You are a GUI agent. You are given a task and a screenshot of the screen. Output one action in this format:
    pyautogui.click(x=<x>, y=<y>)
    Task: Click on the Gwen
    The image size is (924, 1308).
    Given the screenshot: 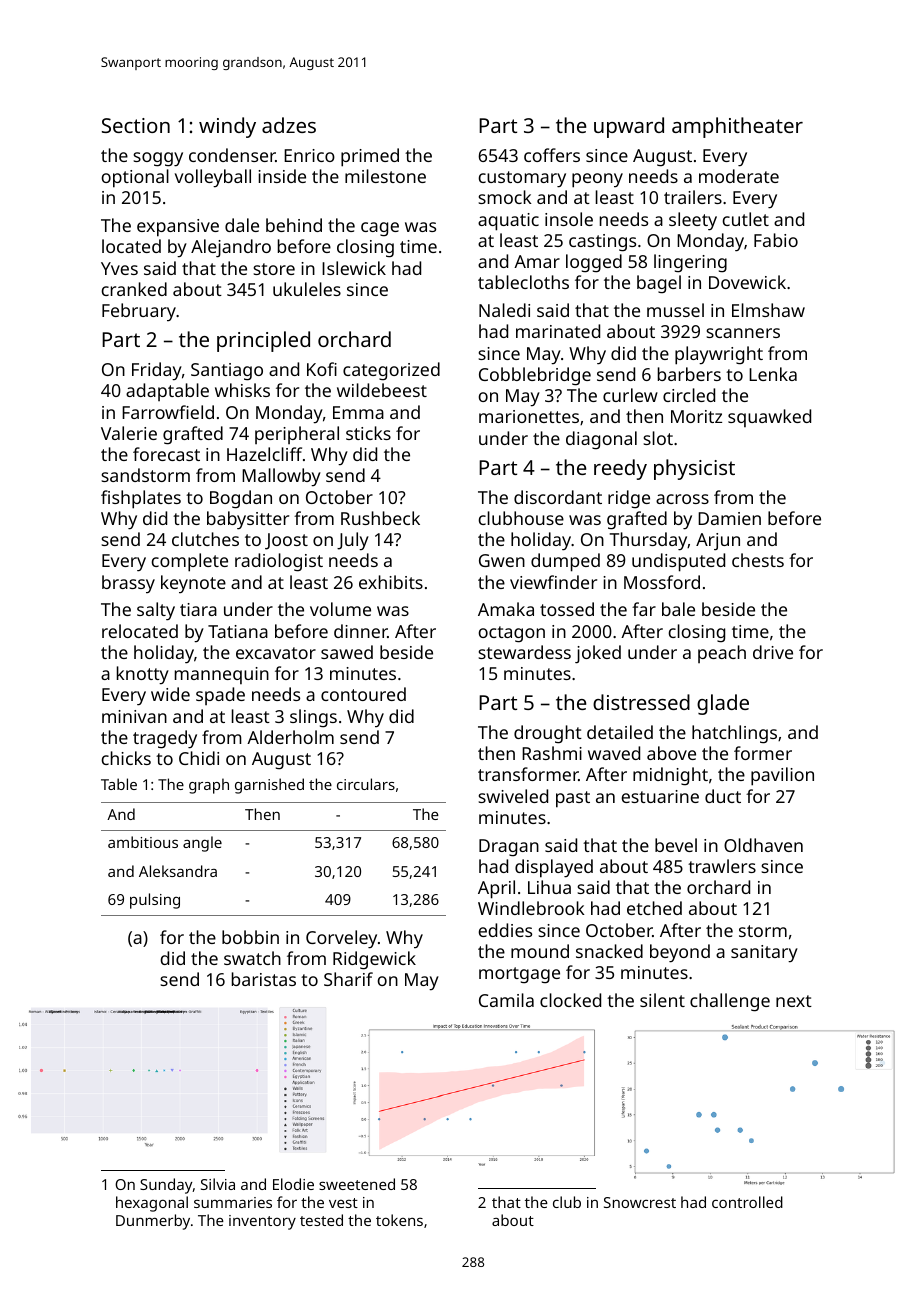 What is the action you would take?
    pyautogui.click(x=502, y=560)
